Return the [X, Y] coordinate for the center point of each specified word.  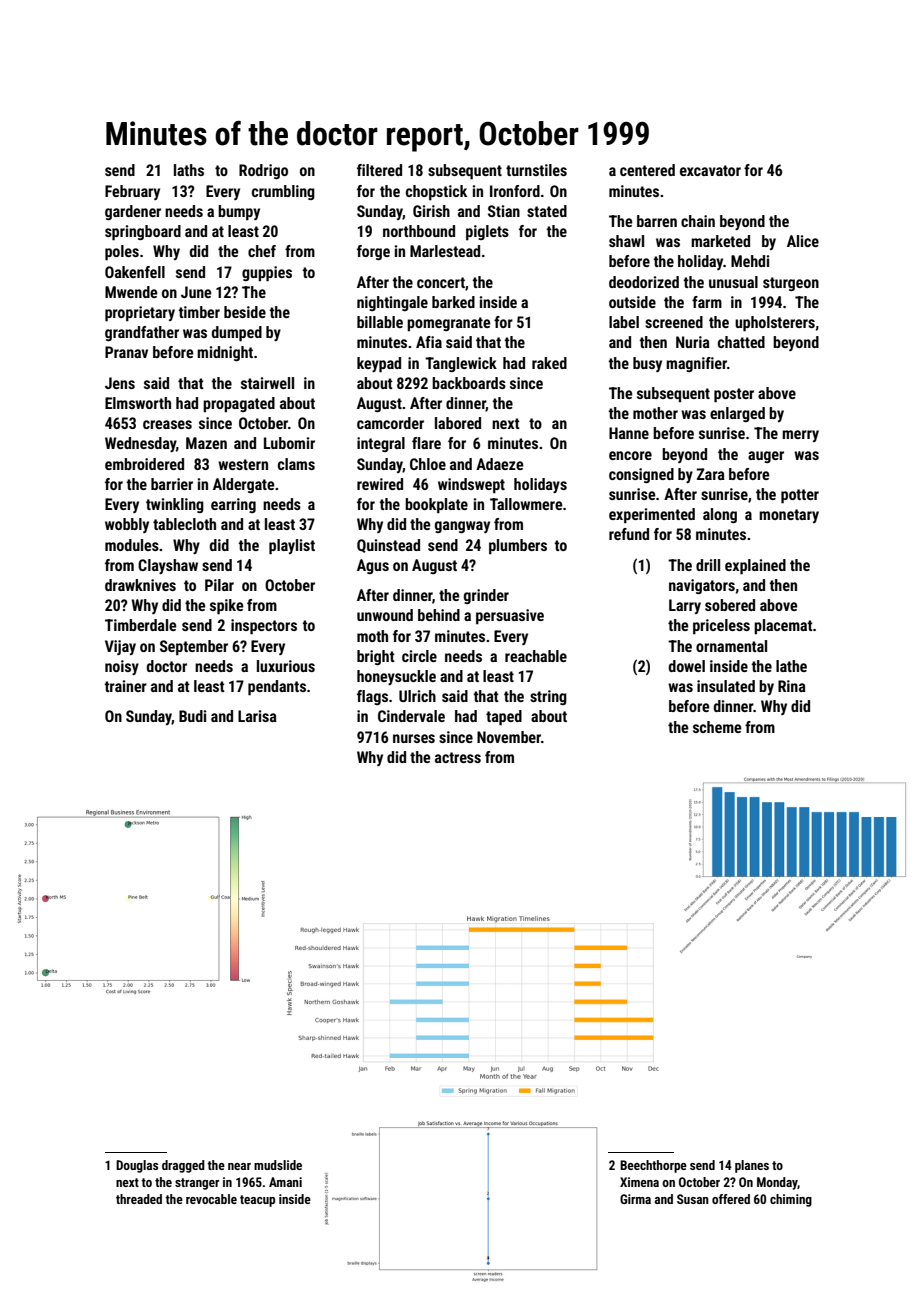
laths [189, 170]
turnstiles [536, 170]
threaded [139, 1199]
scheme [717, 727]
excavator [710, 170]
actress [458, 757]
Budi [192, 716]
